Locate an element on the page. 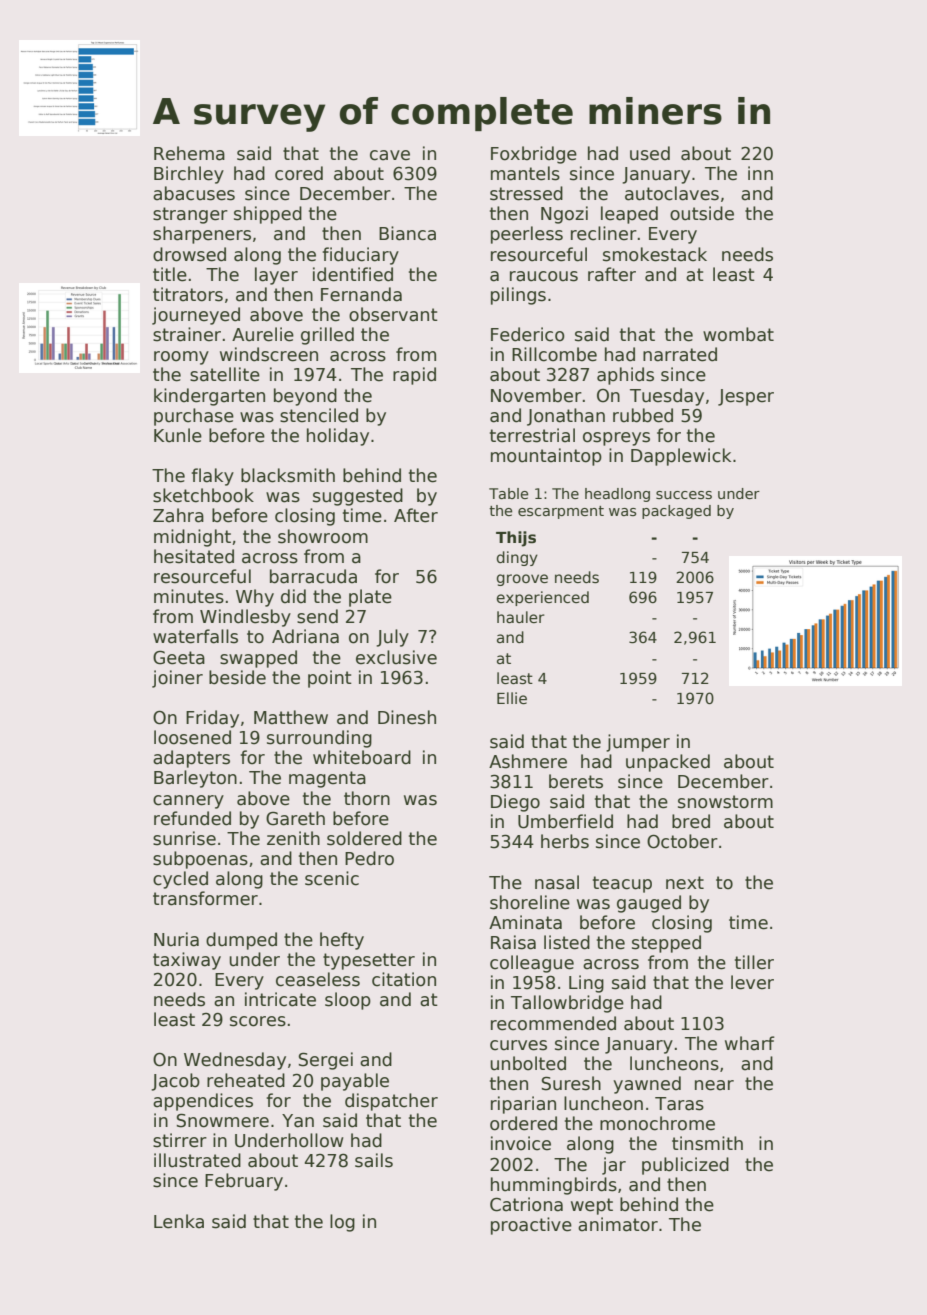  packaged is located at coordinates (676, 512).
